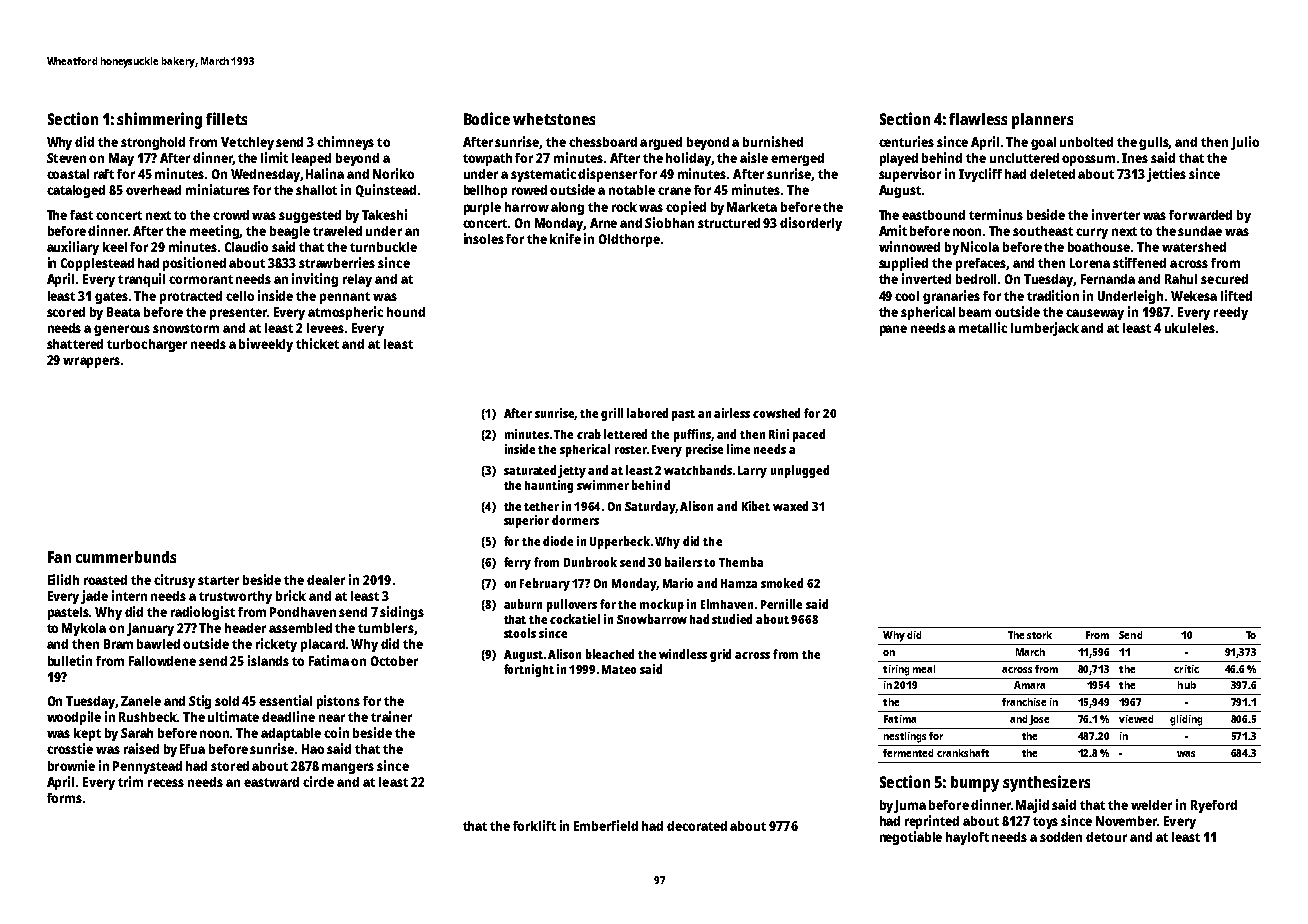 This image has height=924, width=1308. What do you see at coordinates (318, 781) in the image?
I see `circle` at bounding box center [318, 781].
